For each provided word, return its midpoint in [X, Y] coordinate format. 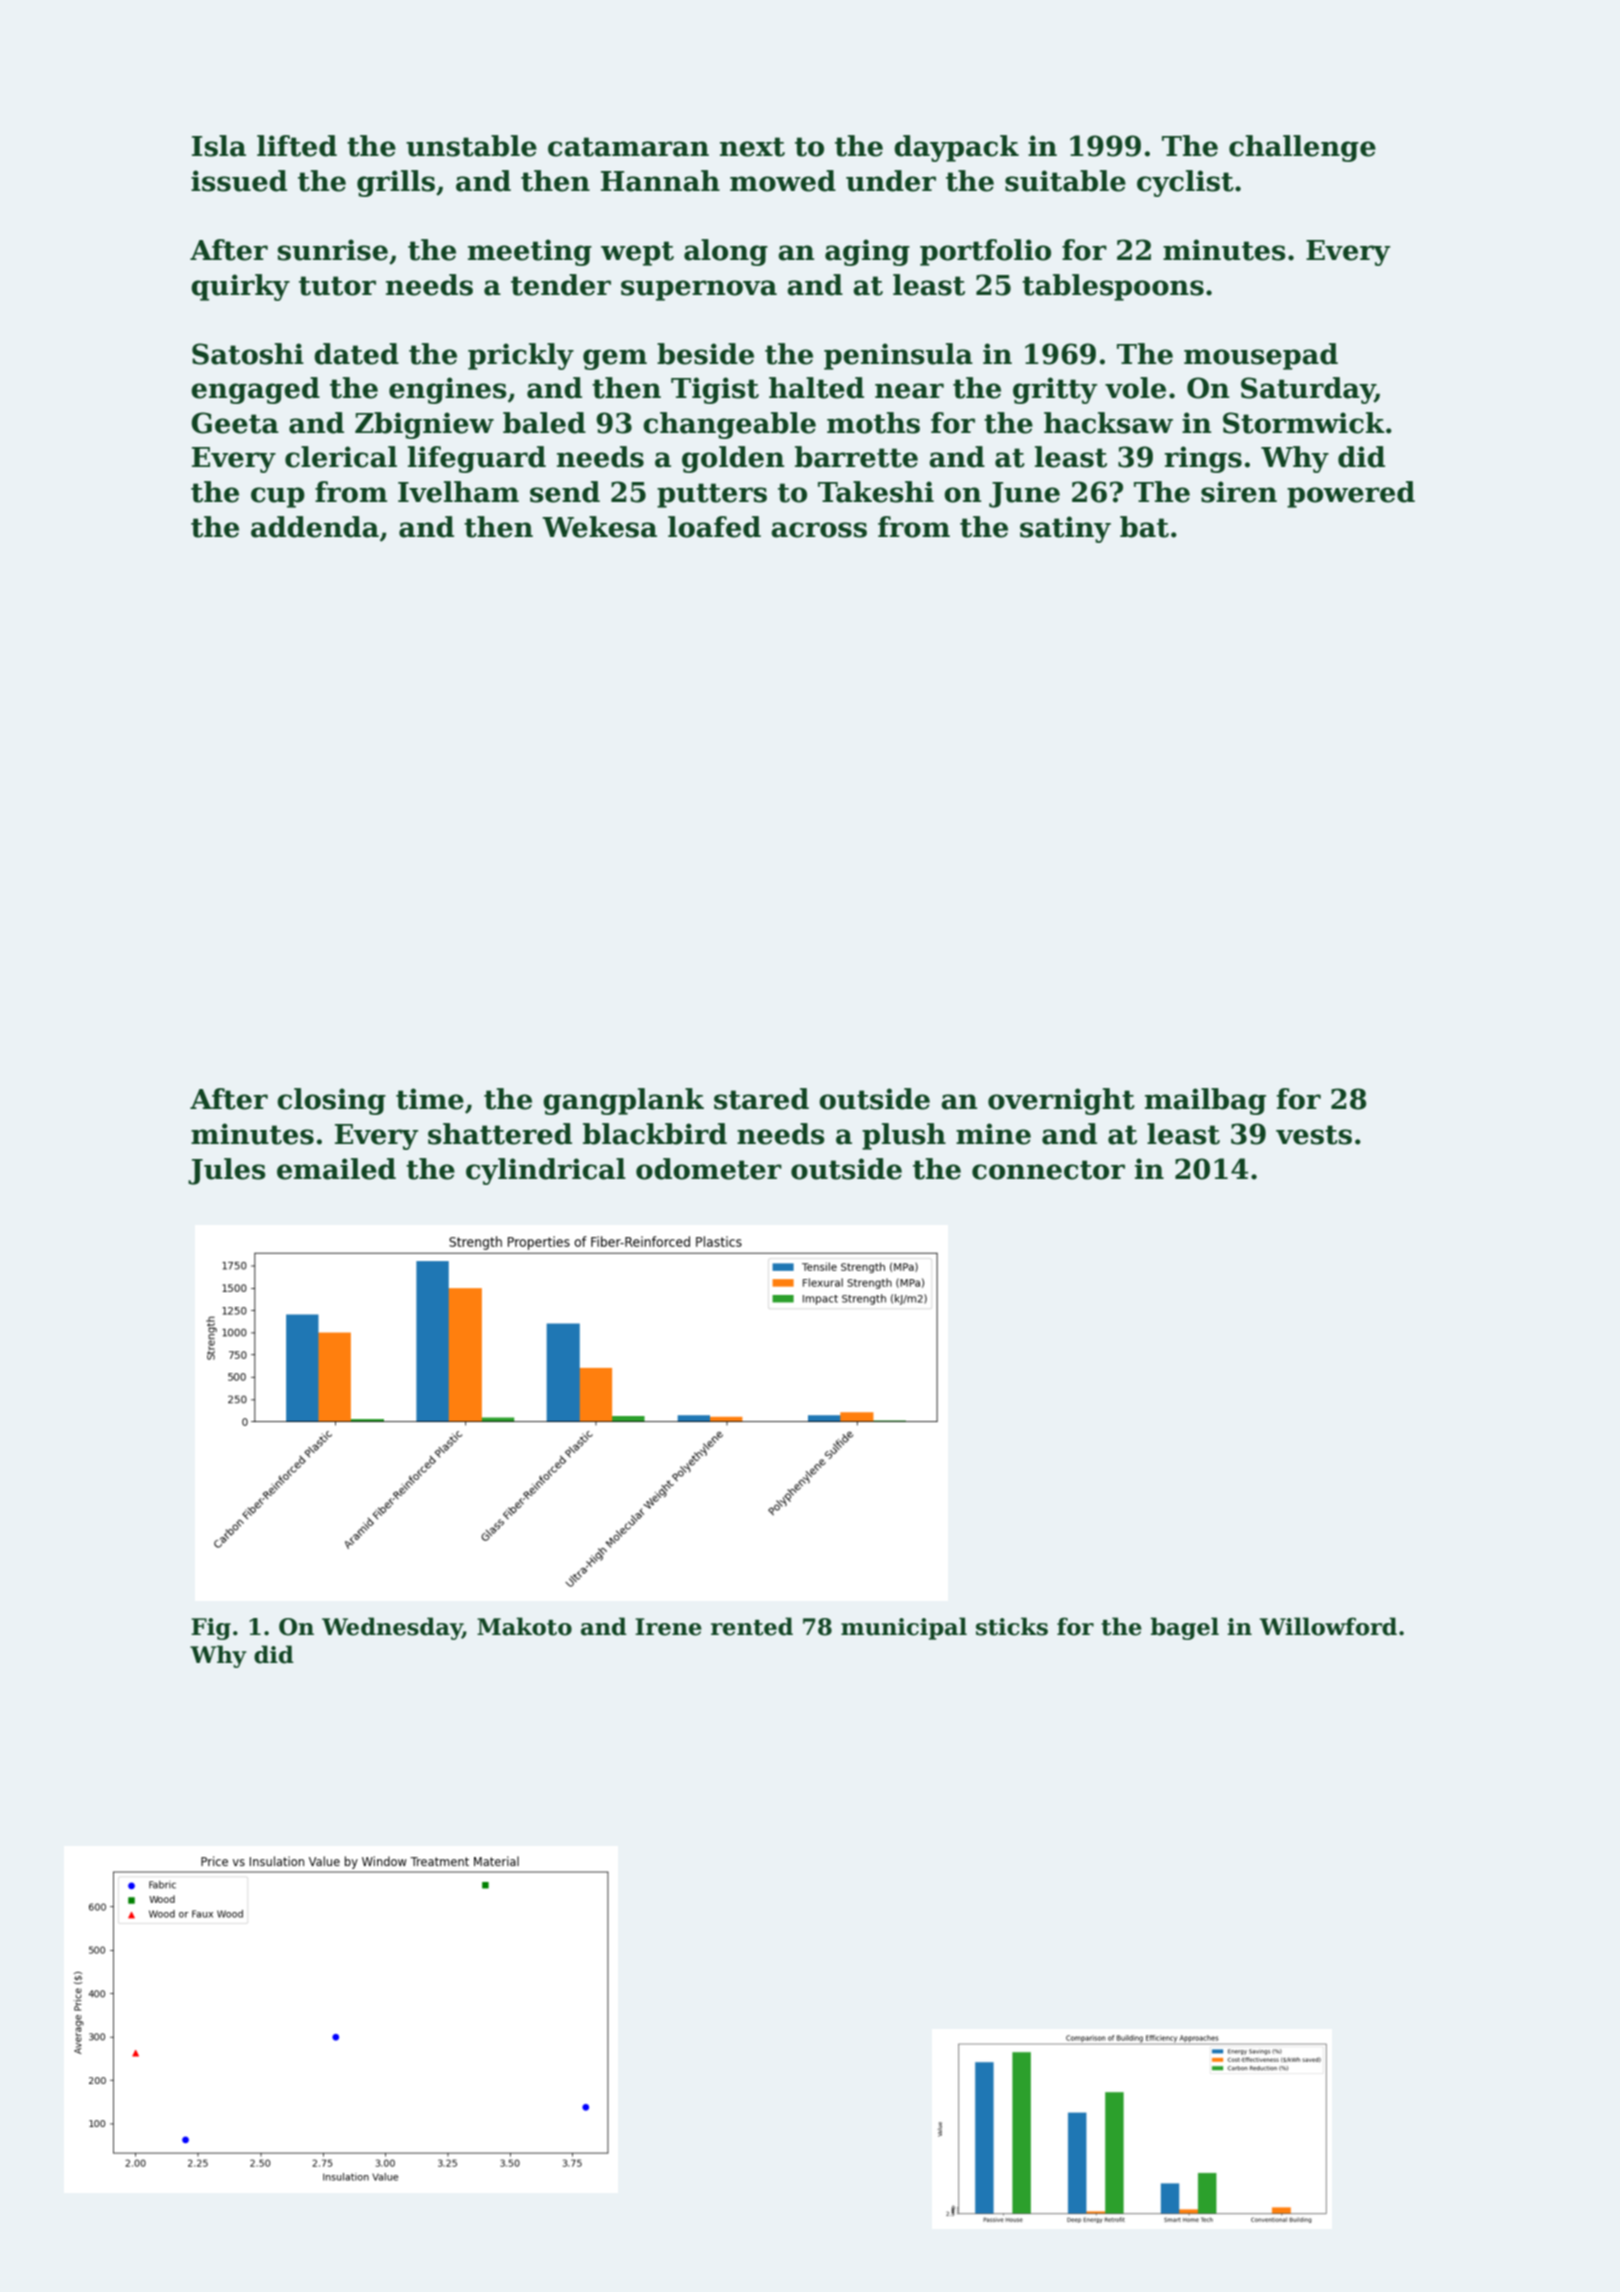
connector [1048, 1170]
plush [904, 1136]
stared [761, 1099]
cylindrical [546, 1171]
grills [396, 183]
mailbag [1205, 1101]
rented [752, 1626]
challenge [1302, 148]
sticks [1012, 1626]
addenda [315, 527]
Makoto [524, 1626]
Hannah [660, 181]
